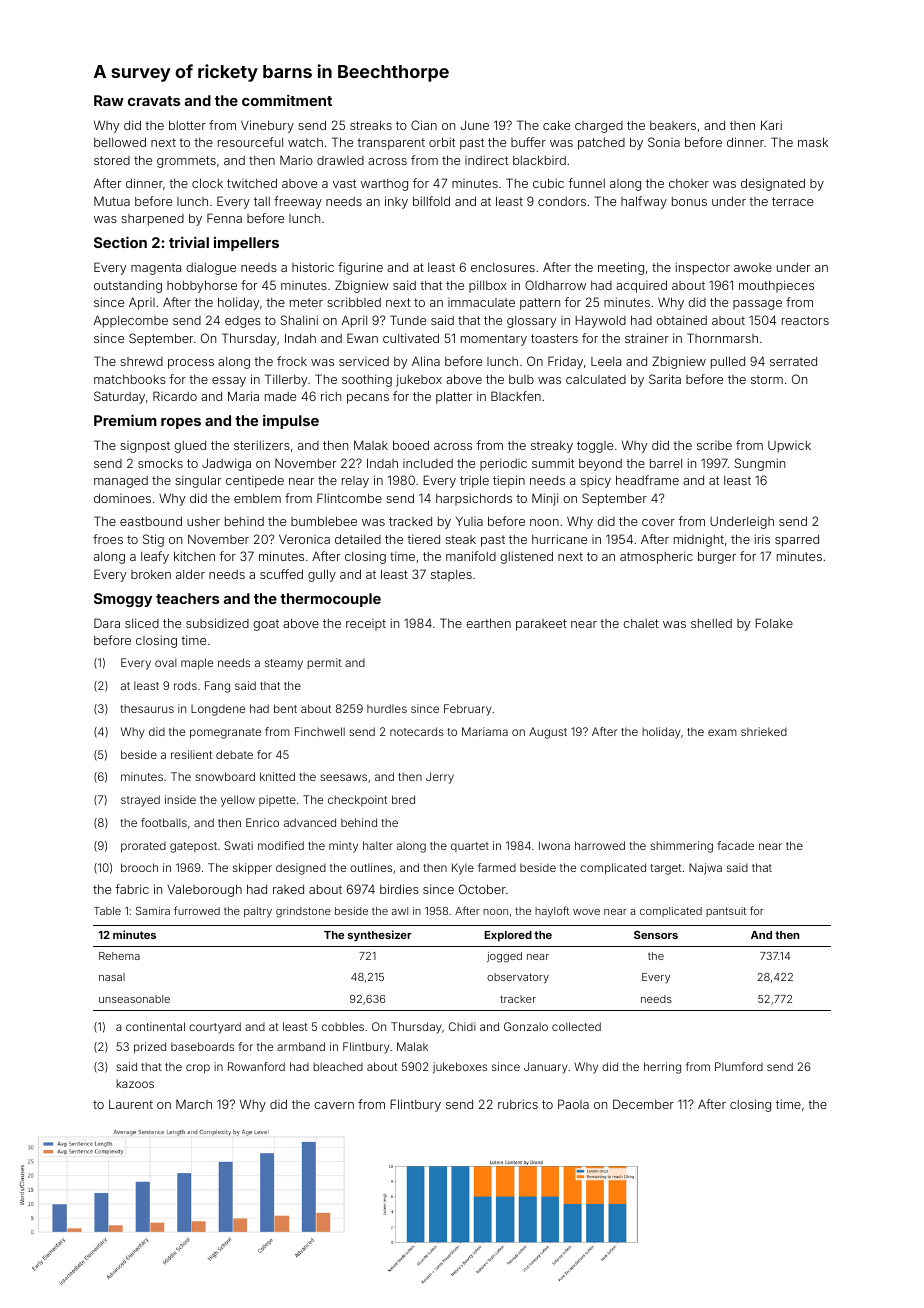  What do you see at coordinates (767, 379) in the image?
I see `storm` at bounding box center [767, 379].
